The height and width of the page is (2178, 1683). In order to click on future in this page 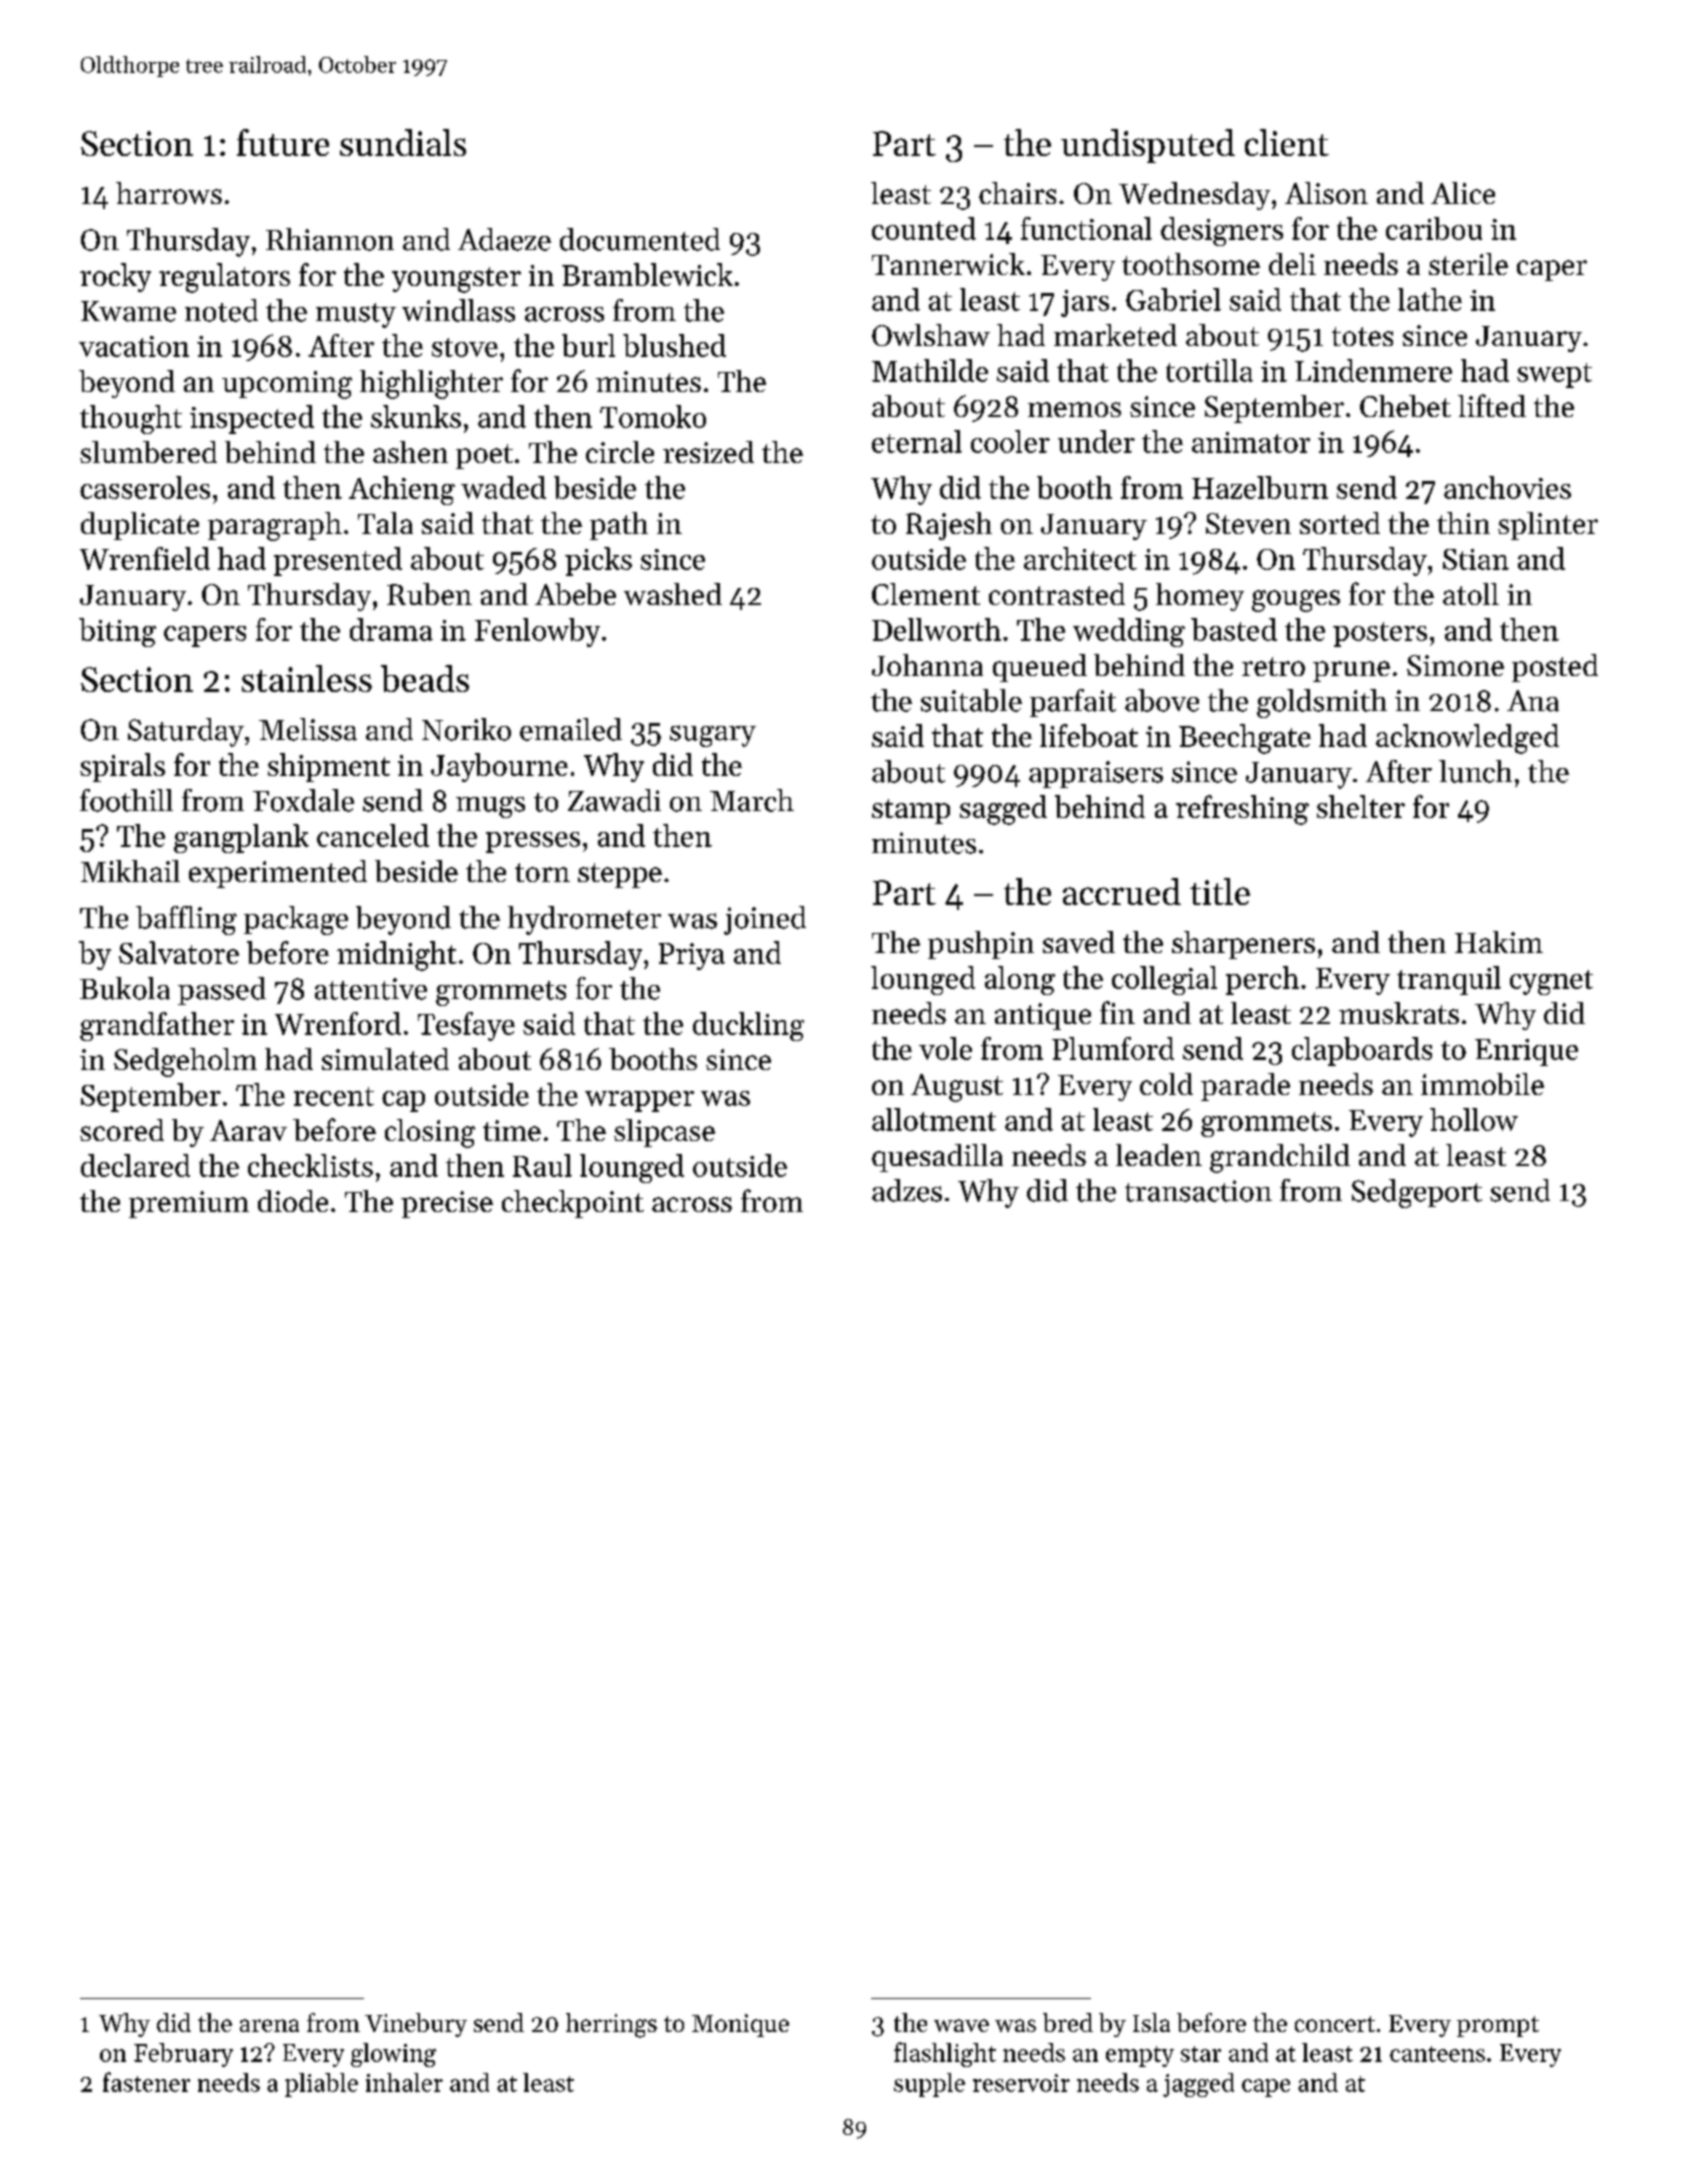, I will do `click(283, 142)`.
